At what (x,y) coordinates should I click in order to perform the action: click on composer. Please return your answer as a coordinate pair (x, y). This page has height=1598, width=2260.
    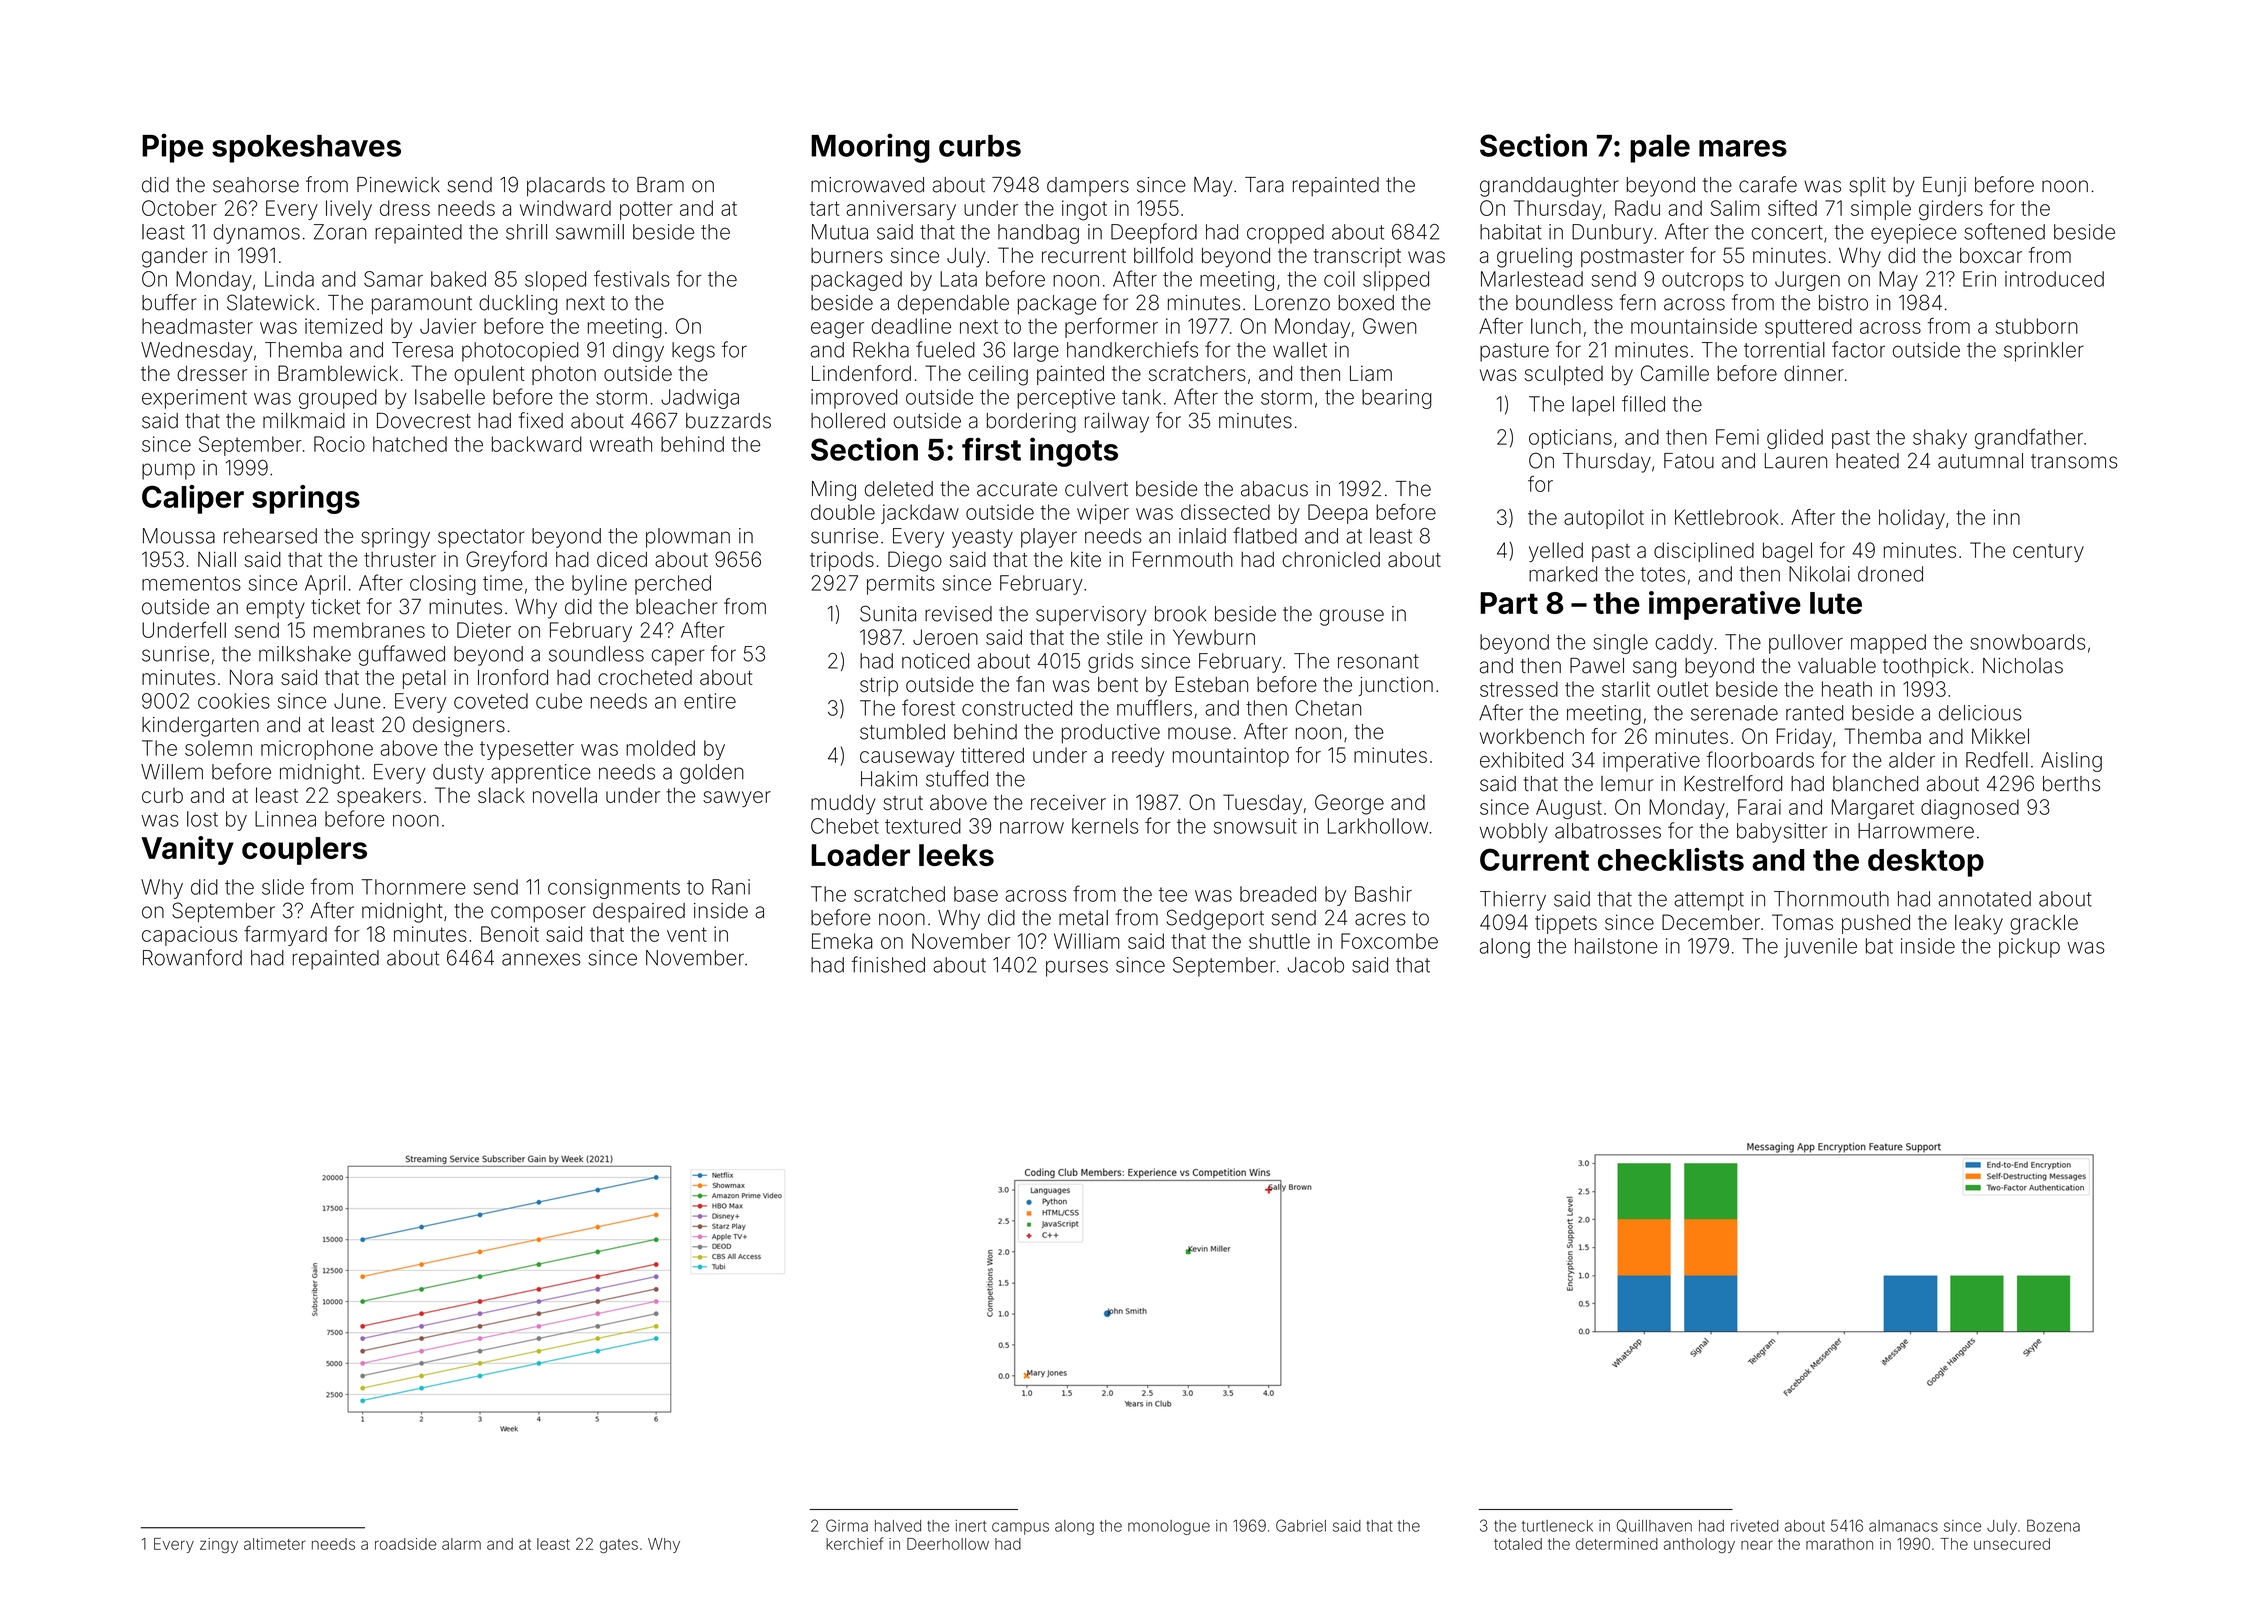
    Looking at the image, I should click on (538, 914).
